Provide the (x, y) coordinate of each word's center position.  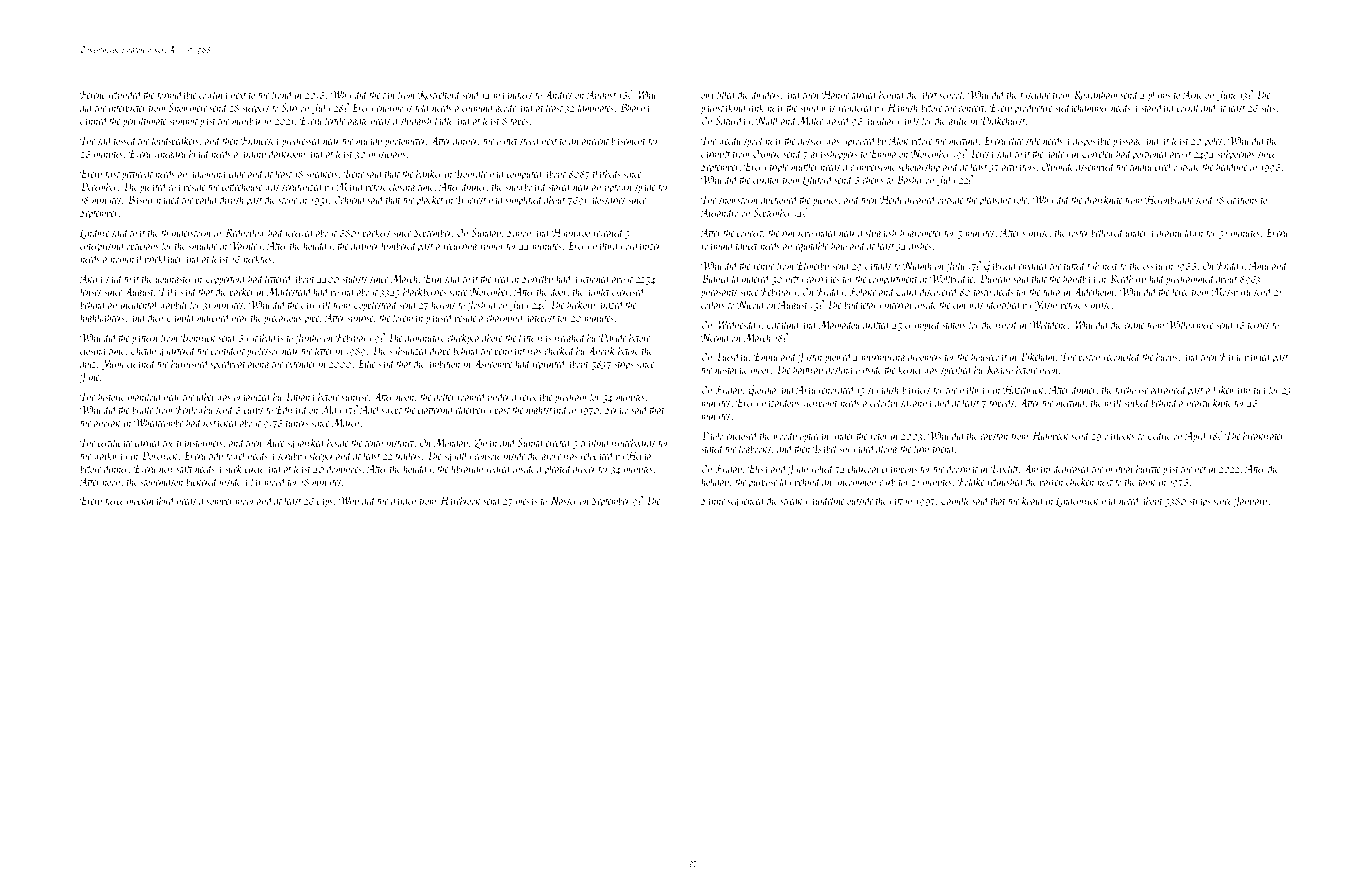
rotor (879, 437)
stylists (354, 279)
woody (785, 436)
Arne (1192, 94)
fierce (113, 501)
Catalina (782, 324)
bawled (1258, 356)
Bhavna (634, 107)
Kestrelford (439, 95)
